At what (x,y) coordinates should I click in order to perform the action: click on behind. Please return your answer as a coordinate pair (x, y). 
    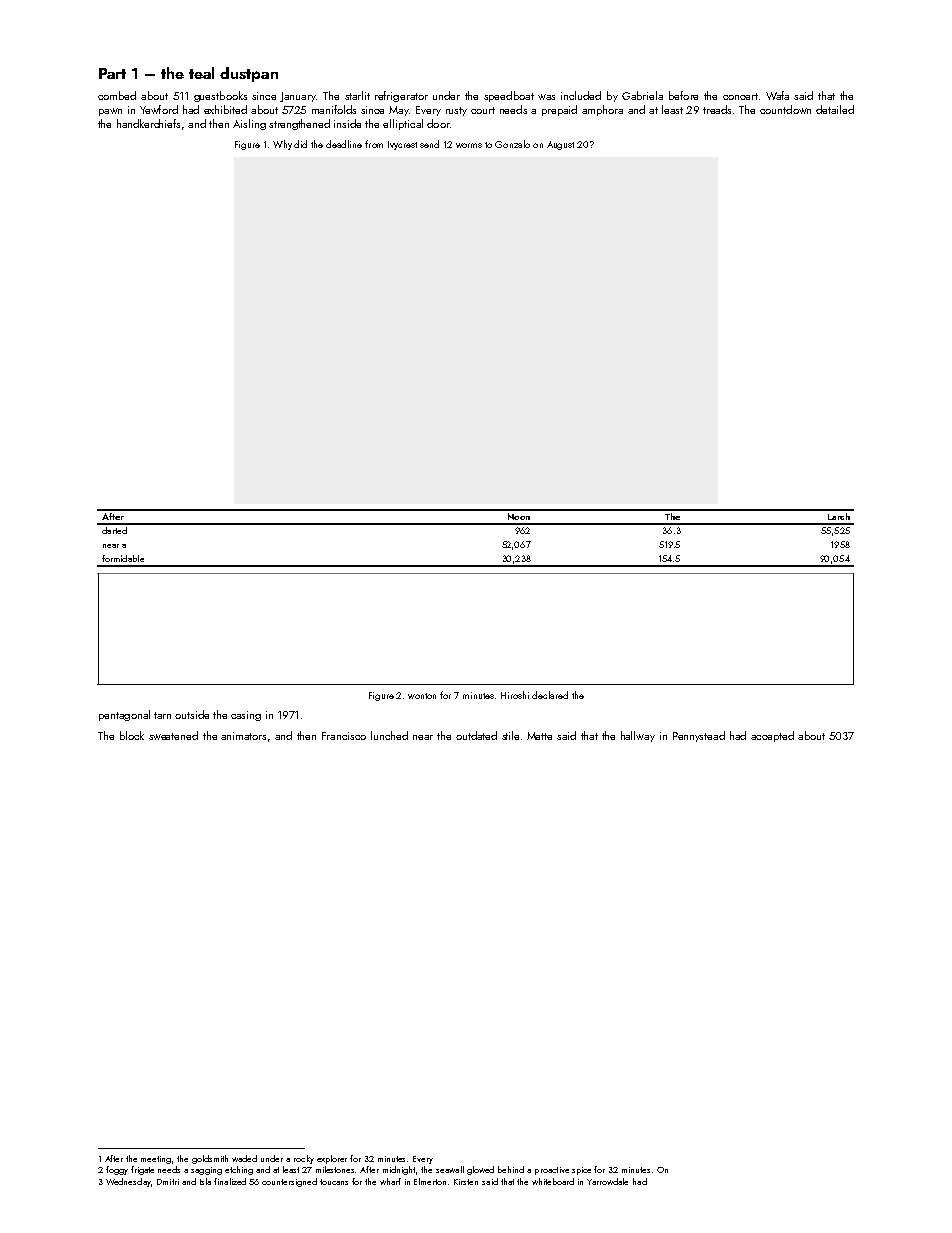
    Looking at the image, I should click on (511, 1169).
